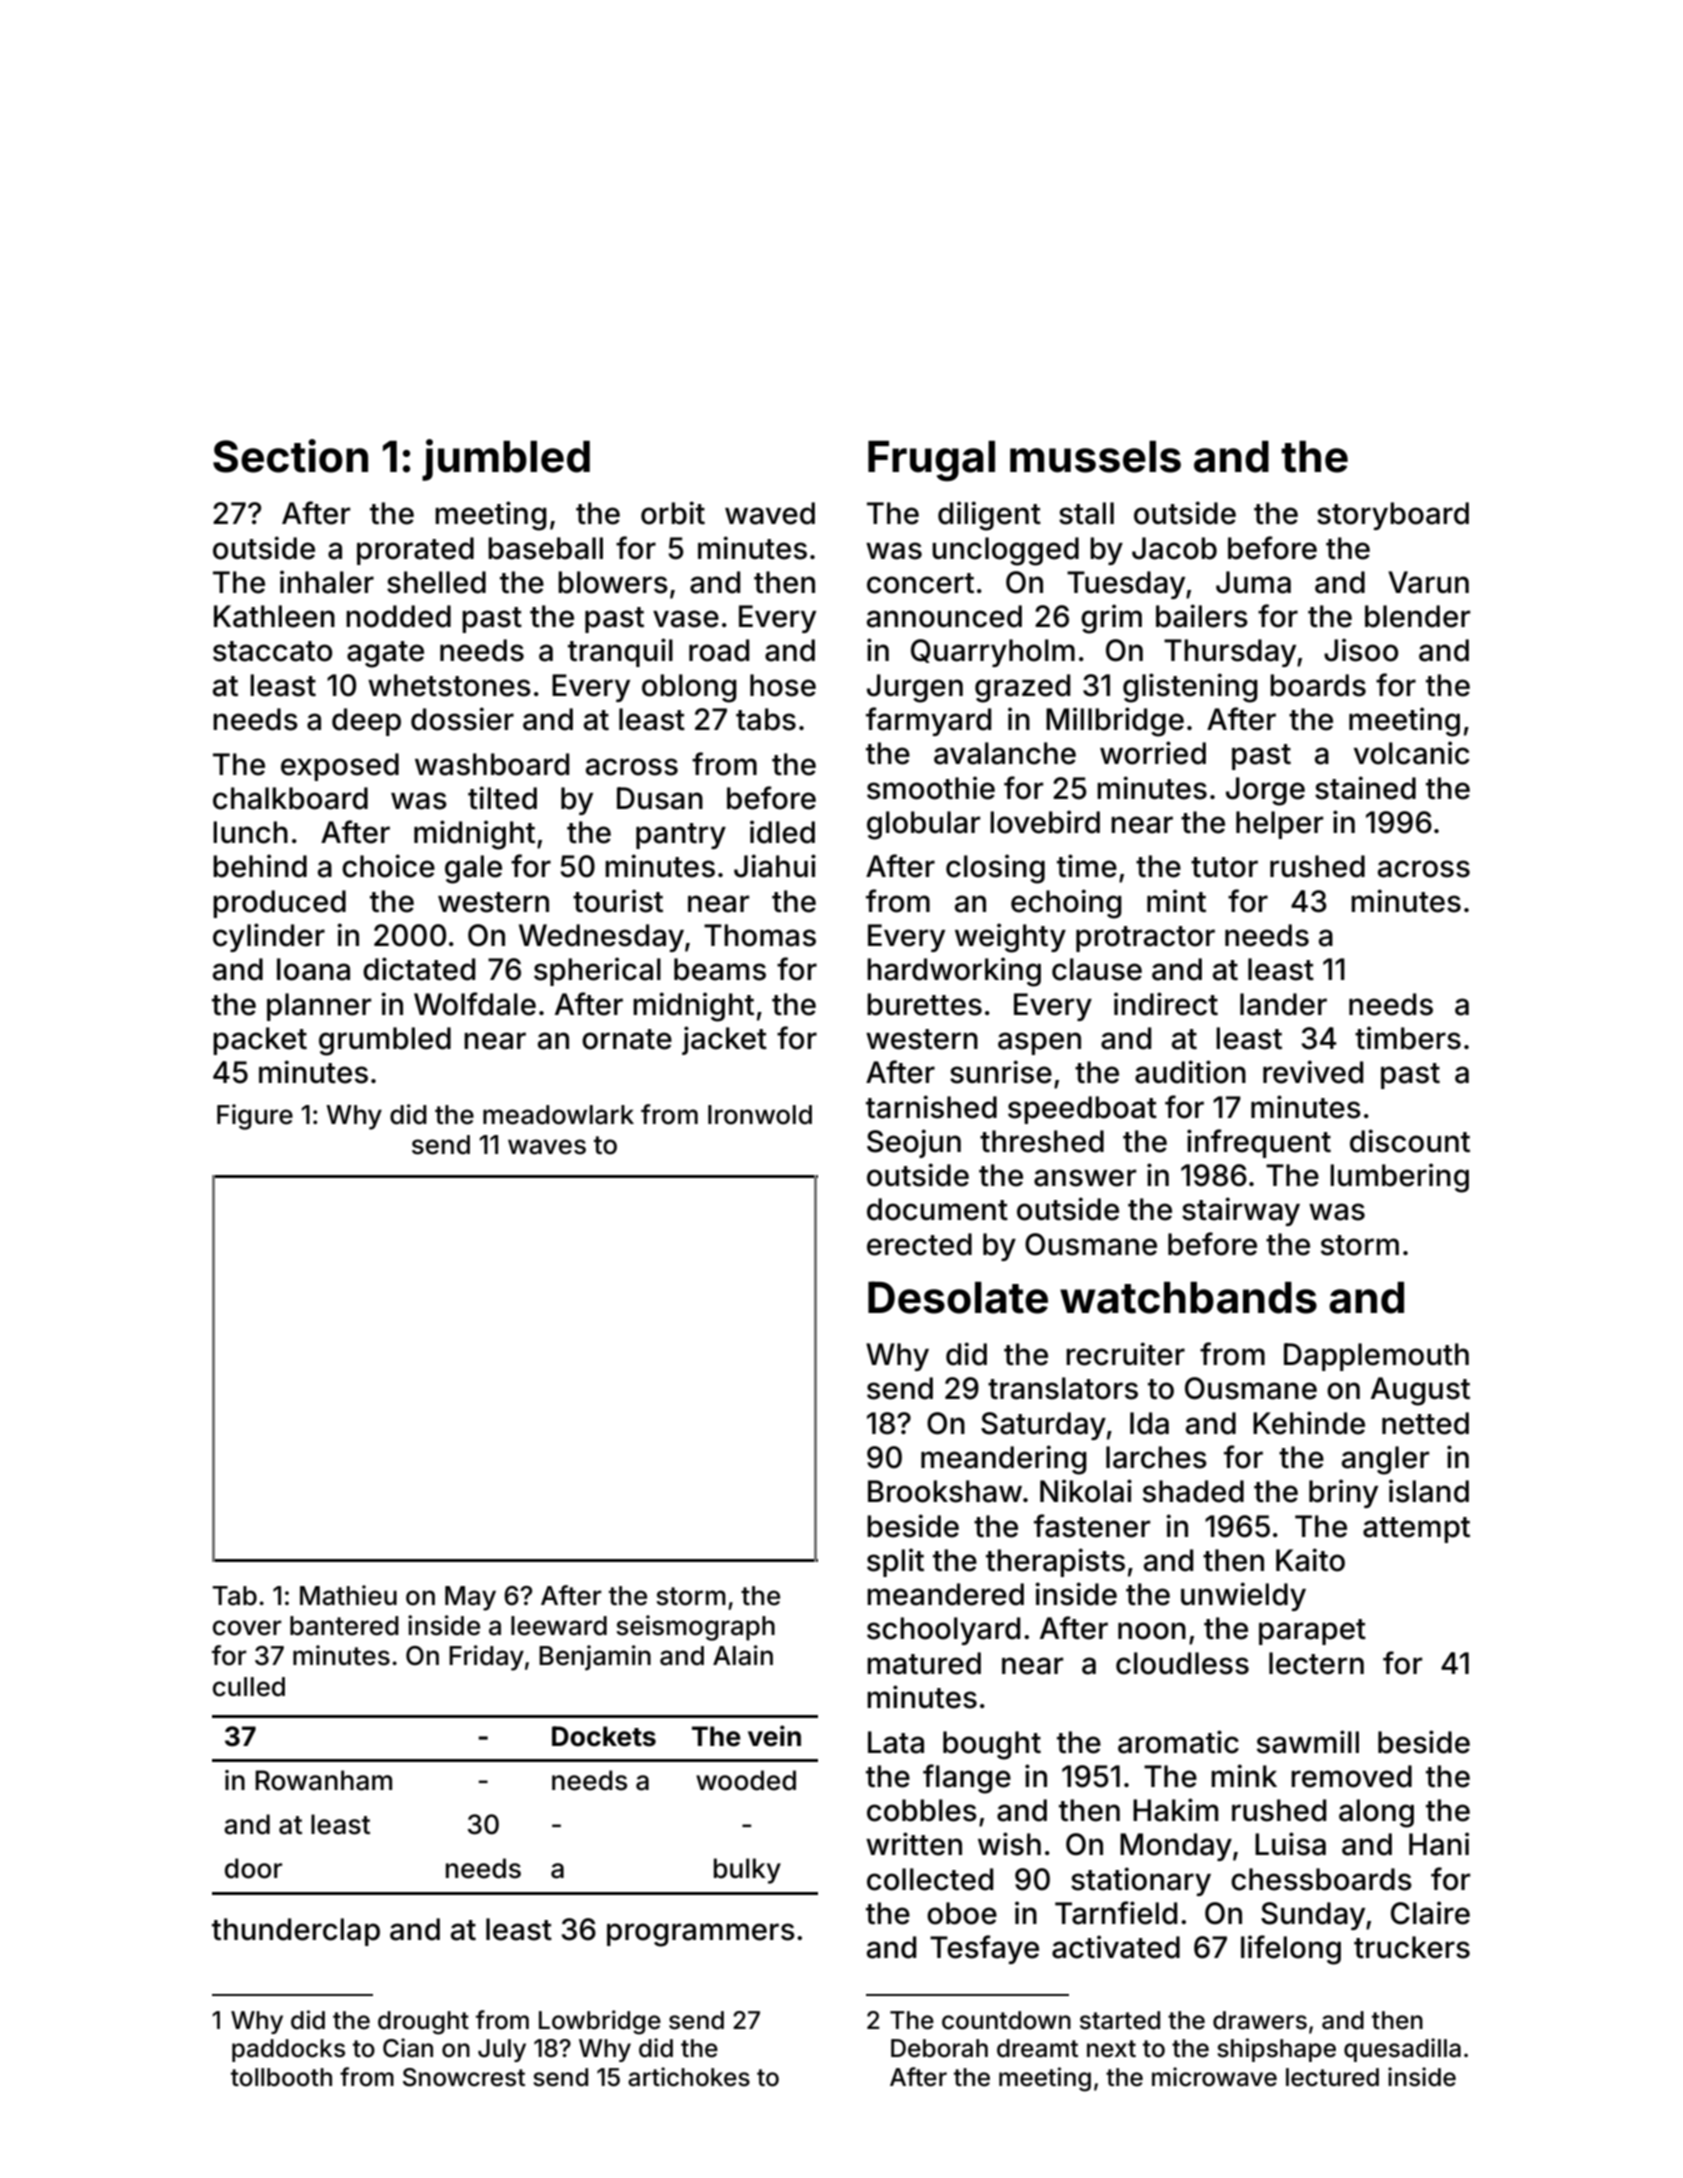 This screenshot has height=2178, width=1683. What do you see at coordinates (920, 583) in the screenshot?
I see `concert` at bounding box center [920, 583].
